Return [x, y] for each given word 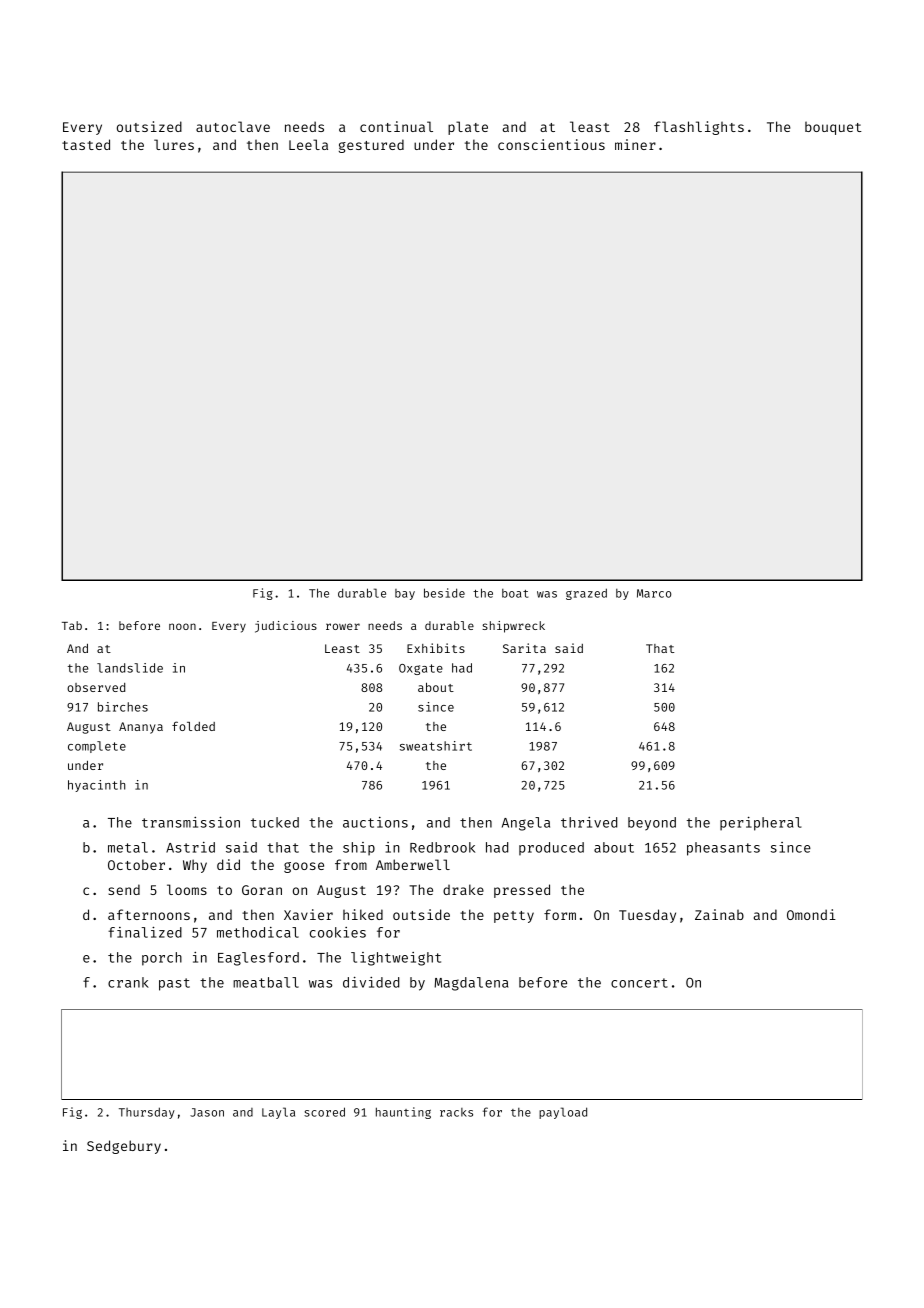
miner [635, 144]
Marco [654, 593]
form [560, 914]
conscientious [551, 144]
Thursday [147, 1113]
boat [515, 593]
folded [193, 726]
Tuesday [647, 916]
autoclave [233, 126]
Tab [72, 625]
